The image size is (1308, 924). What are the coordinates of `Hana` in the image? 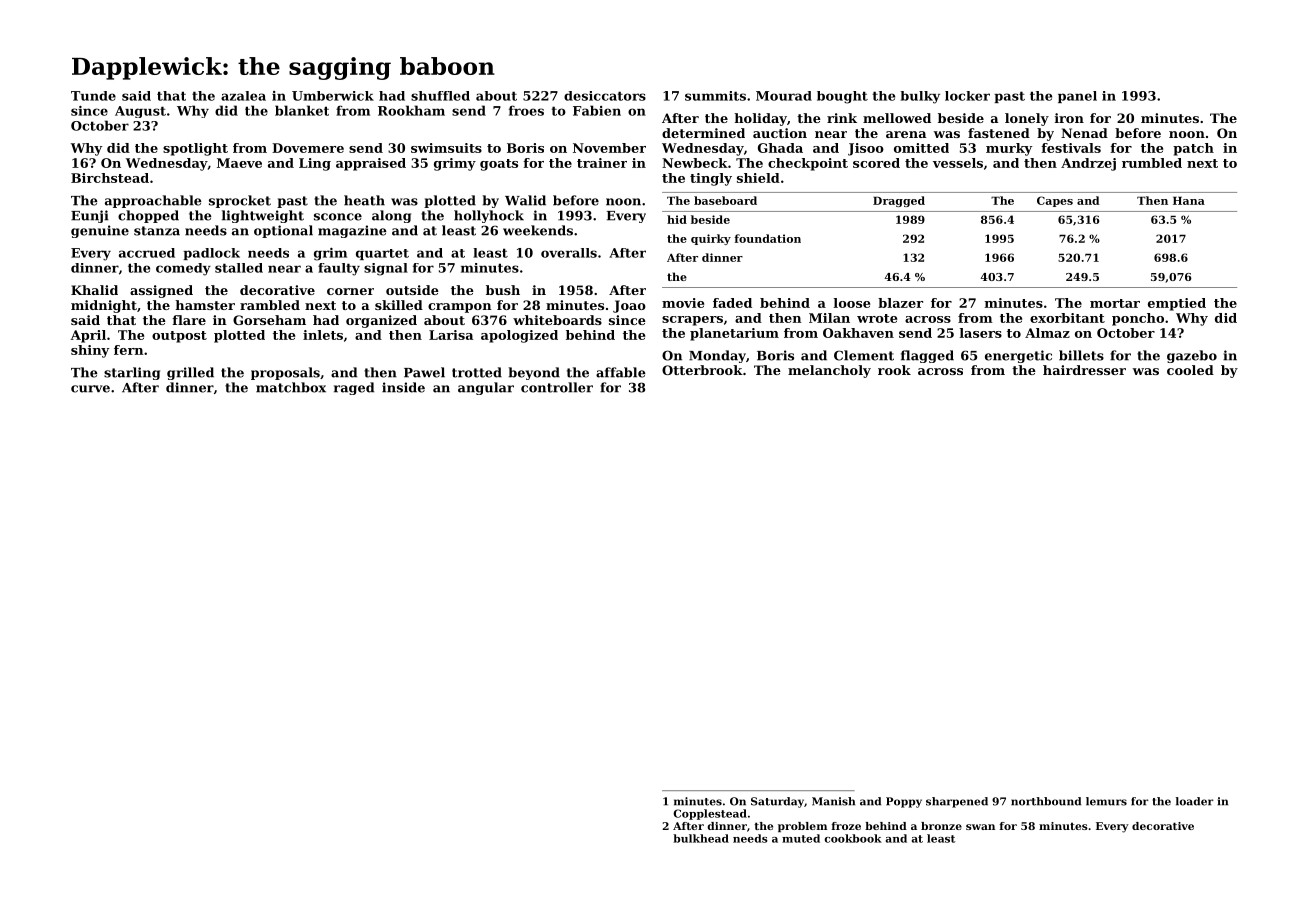 It's located at (1189, 200).
